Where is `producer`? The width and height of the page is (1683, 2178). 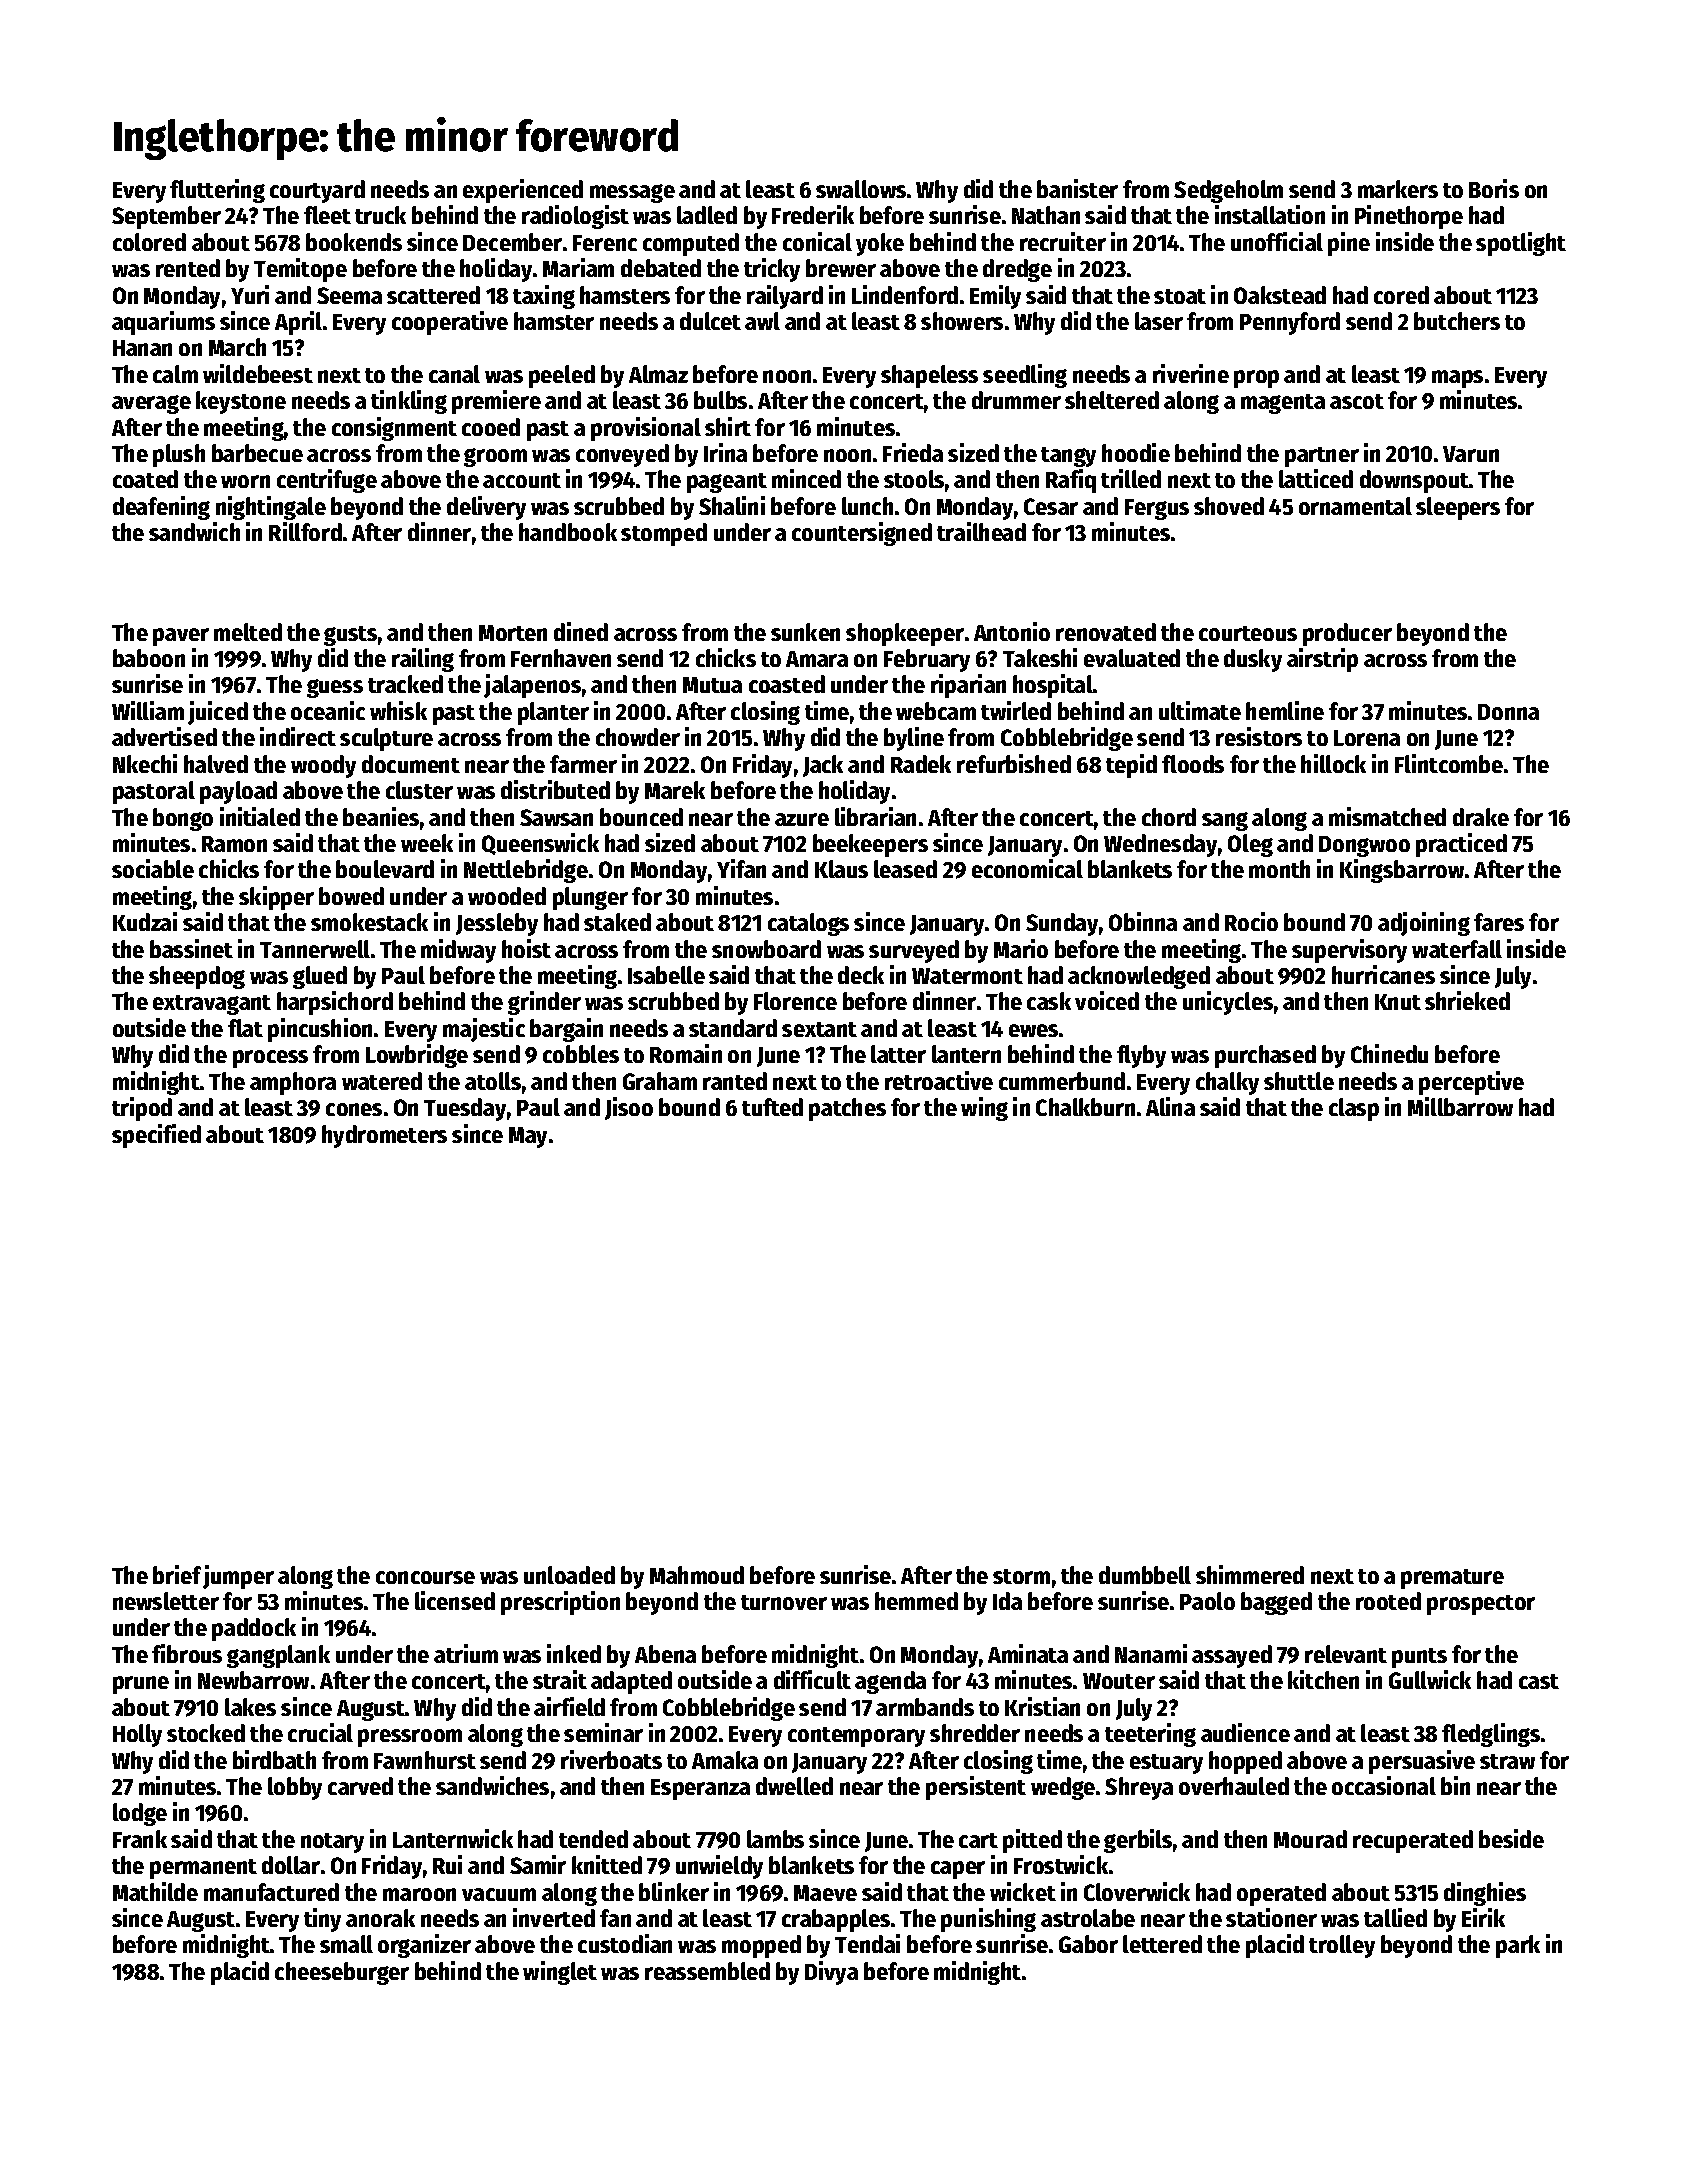 producer is located at coordinates (1347, 634).
